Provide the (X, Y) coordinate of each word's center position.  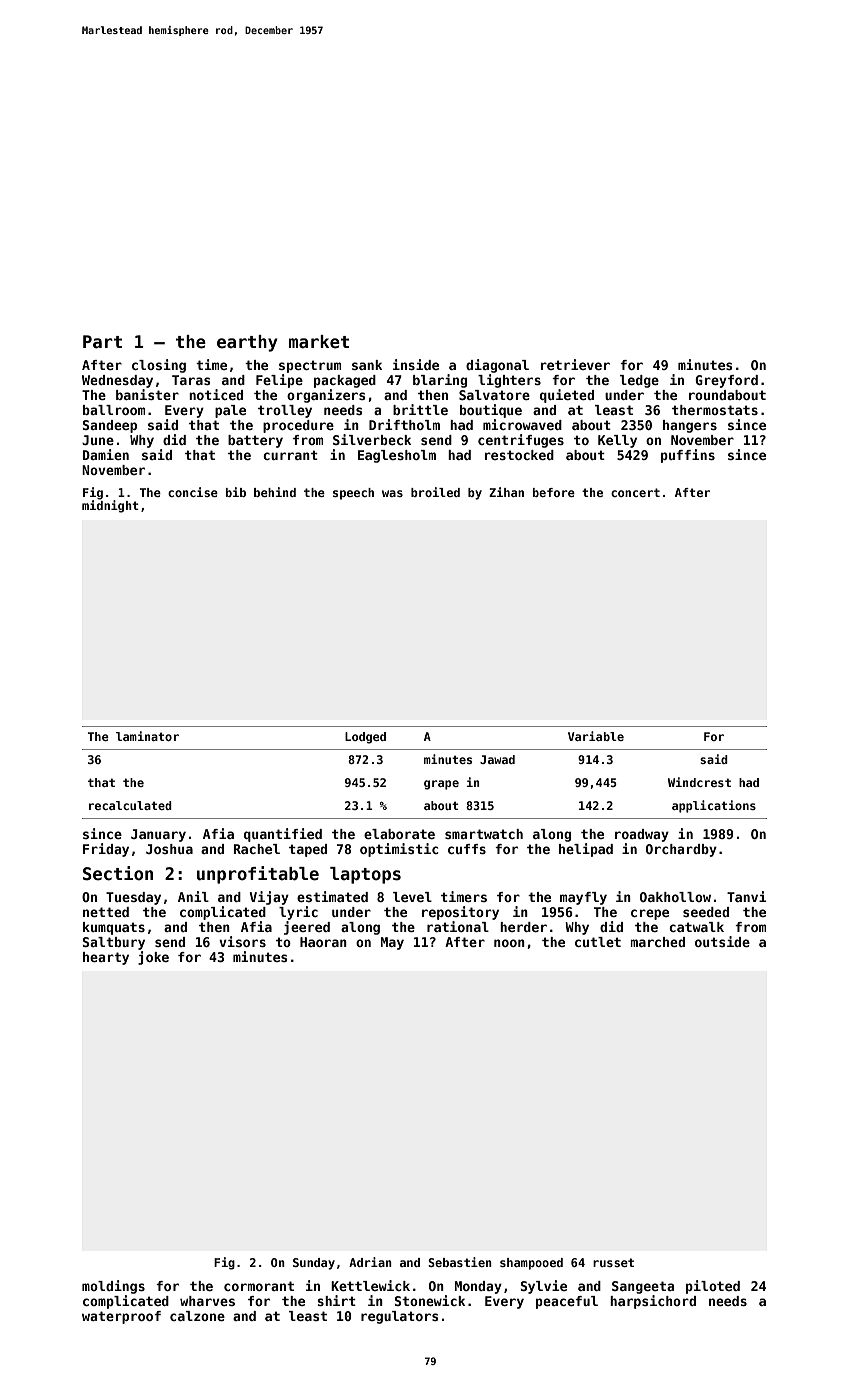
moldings (113, 1287)
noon (509, 943)
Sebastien (460, 1262)
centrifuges (521, 441)
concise (193, 492)
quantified (283, 835)
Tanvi (747, 896)
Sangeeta (643, 1287)
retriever (575, 364)
